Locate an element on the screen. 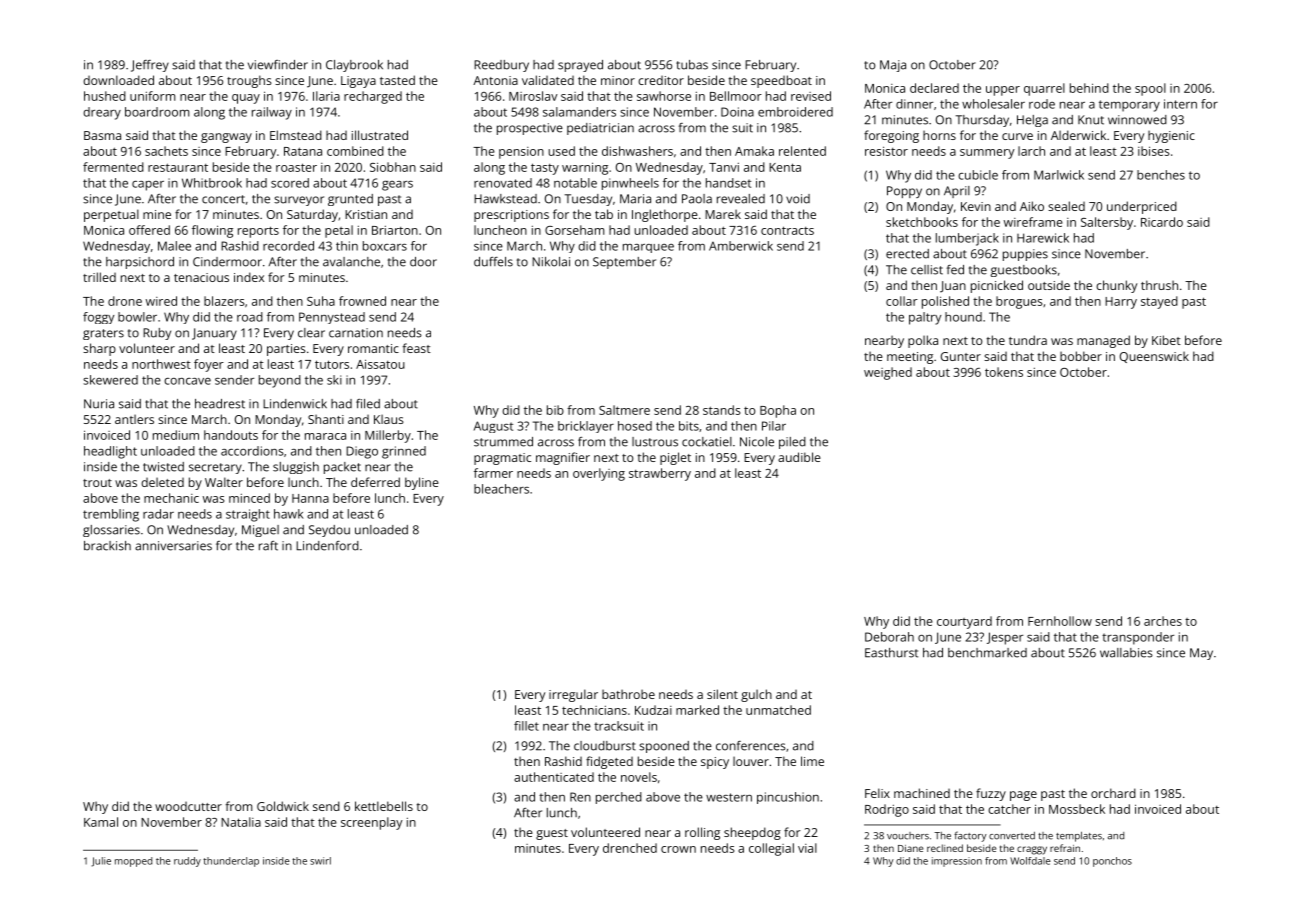 This screenshot has height=924, width=1308. Jeffrey is located at coordinates (150, 66).
